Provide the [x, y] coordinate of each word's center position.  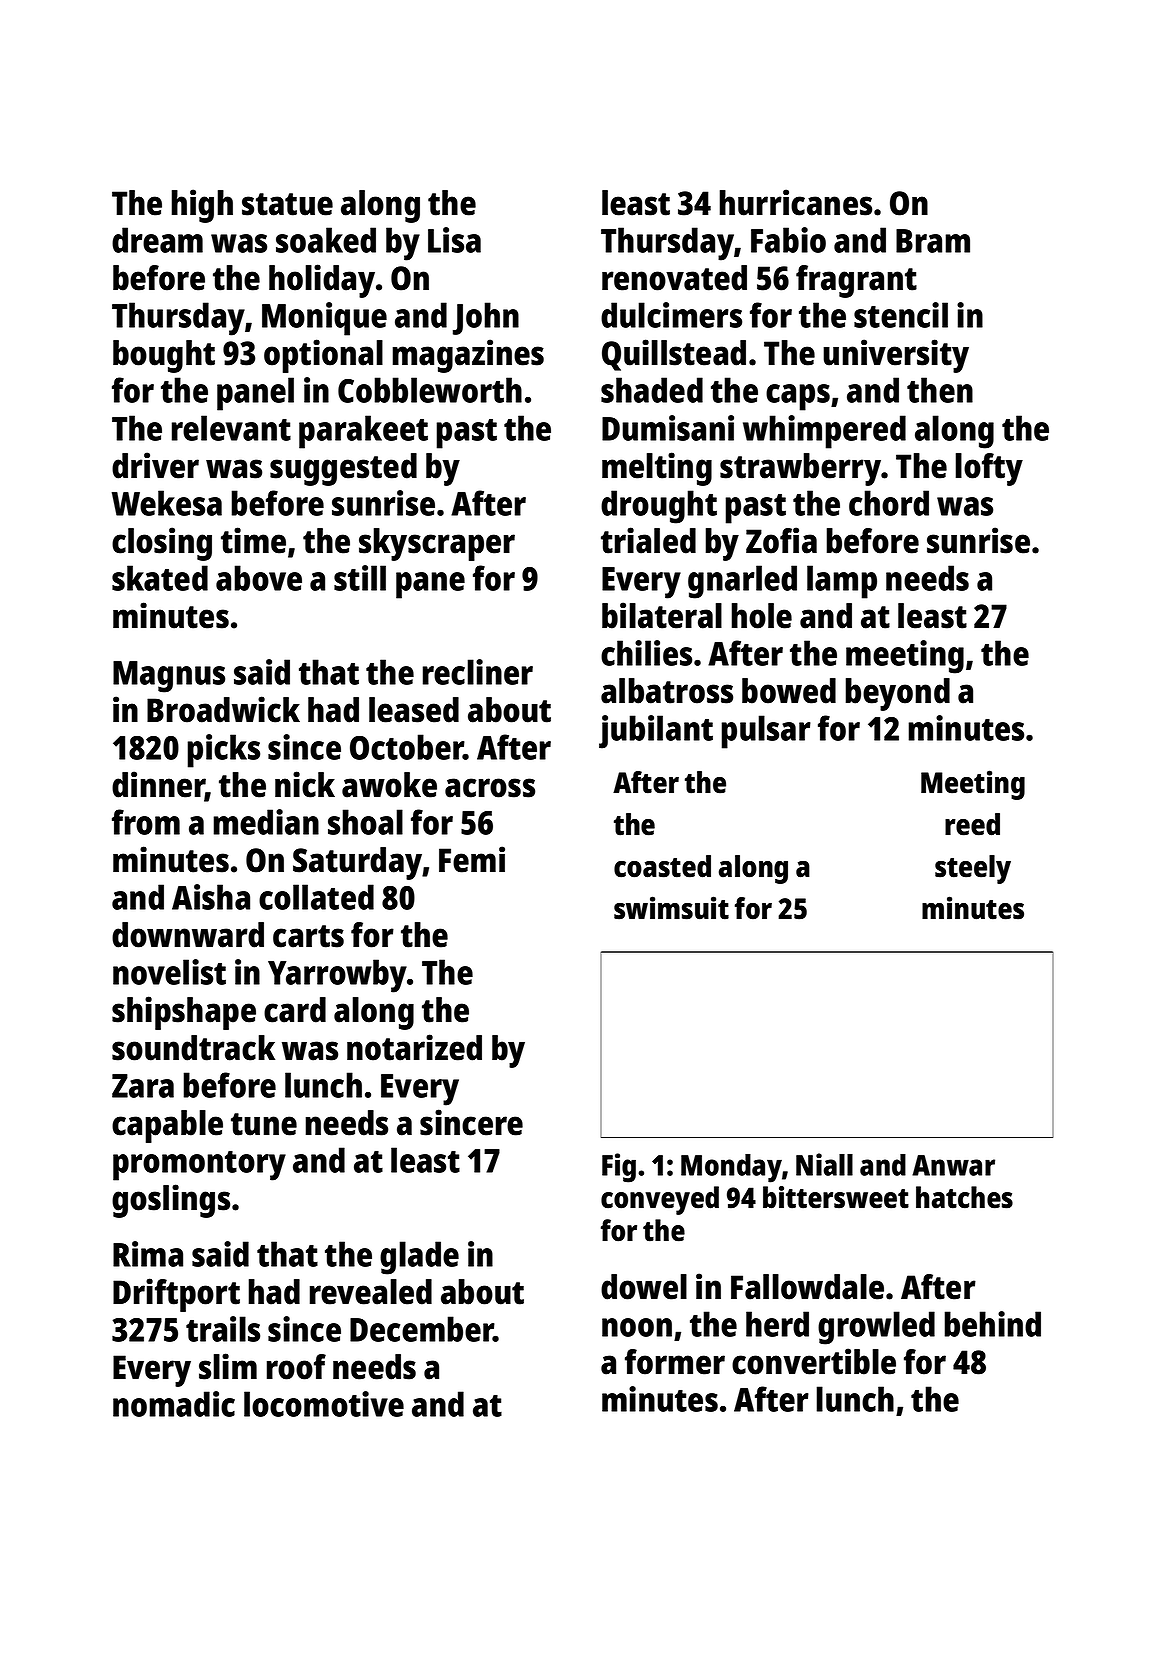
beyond [898, 694]
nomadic [174, 1404]
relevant [231, 428]
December [422, 1329]
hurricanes [796, 202]
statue [287, 204]
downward [188, 935]
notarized [414, 1047]
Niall [824, 1164]
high [202, 206]
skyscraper [437, 544]
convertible [814, 1361]
